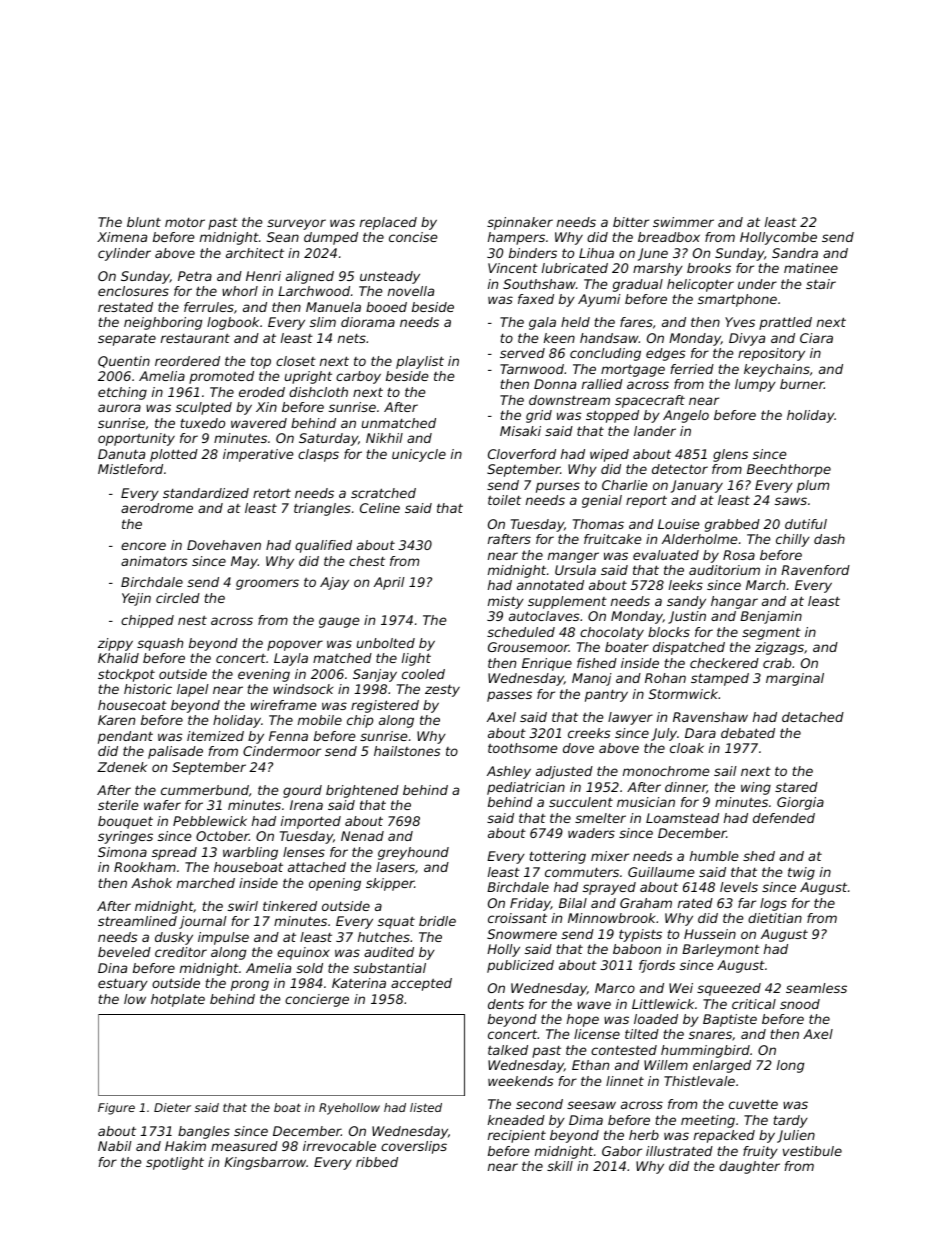 Image resolution: width=952 pixels, height=1233 pixels. What do you see at coordinates (178, 598) in the screenshot?
I see `circled` at bounding box center [178, 598].
